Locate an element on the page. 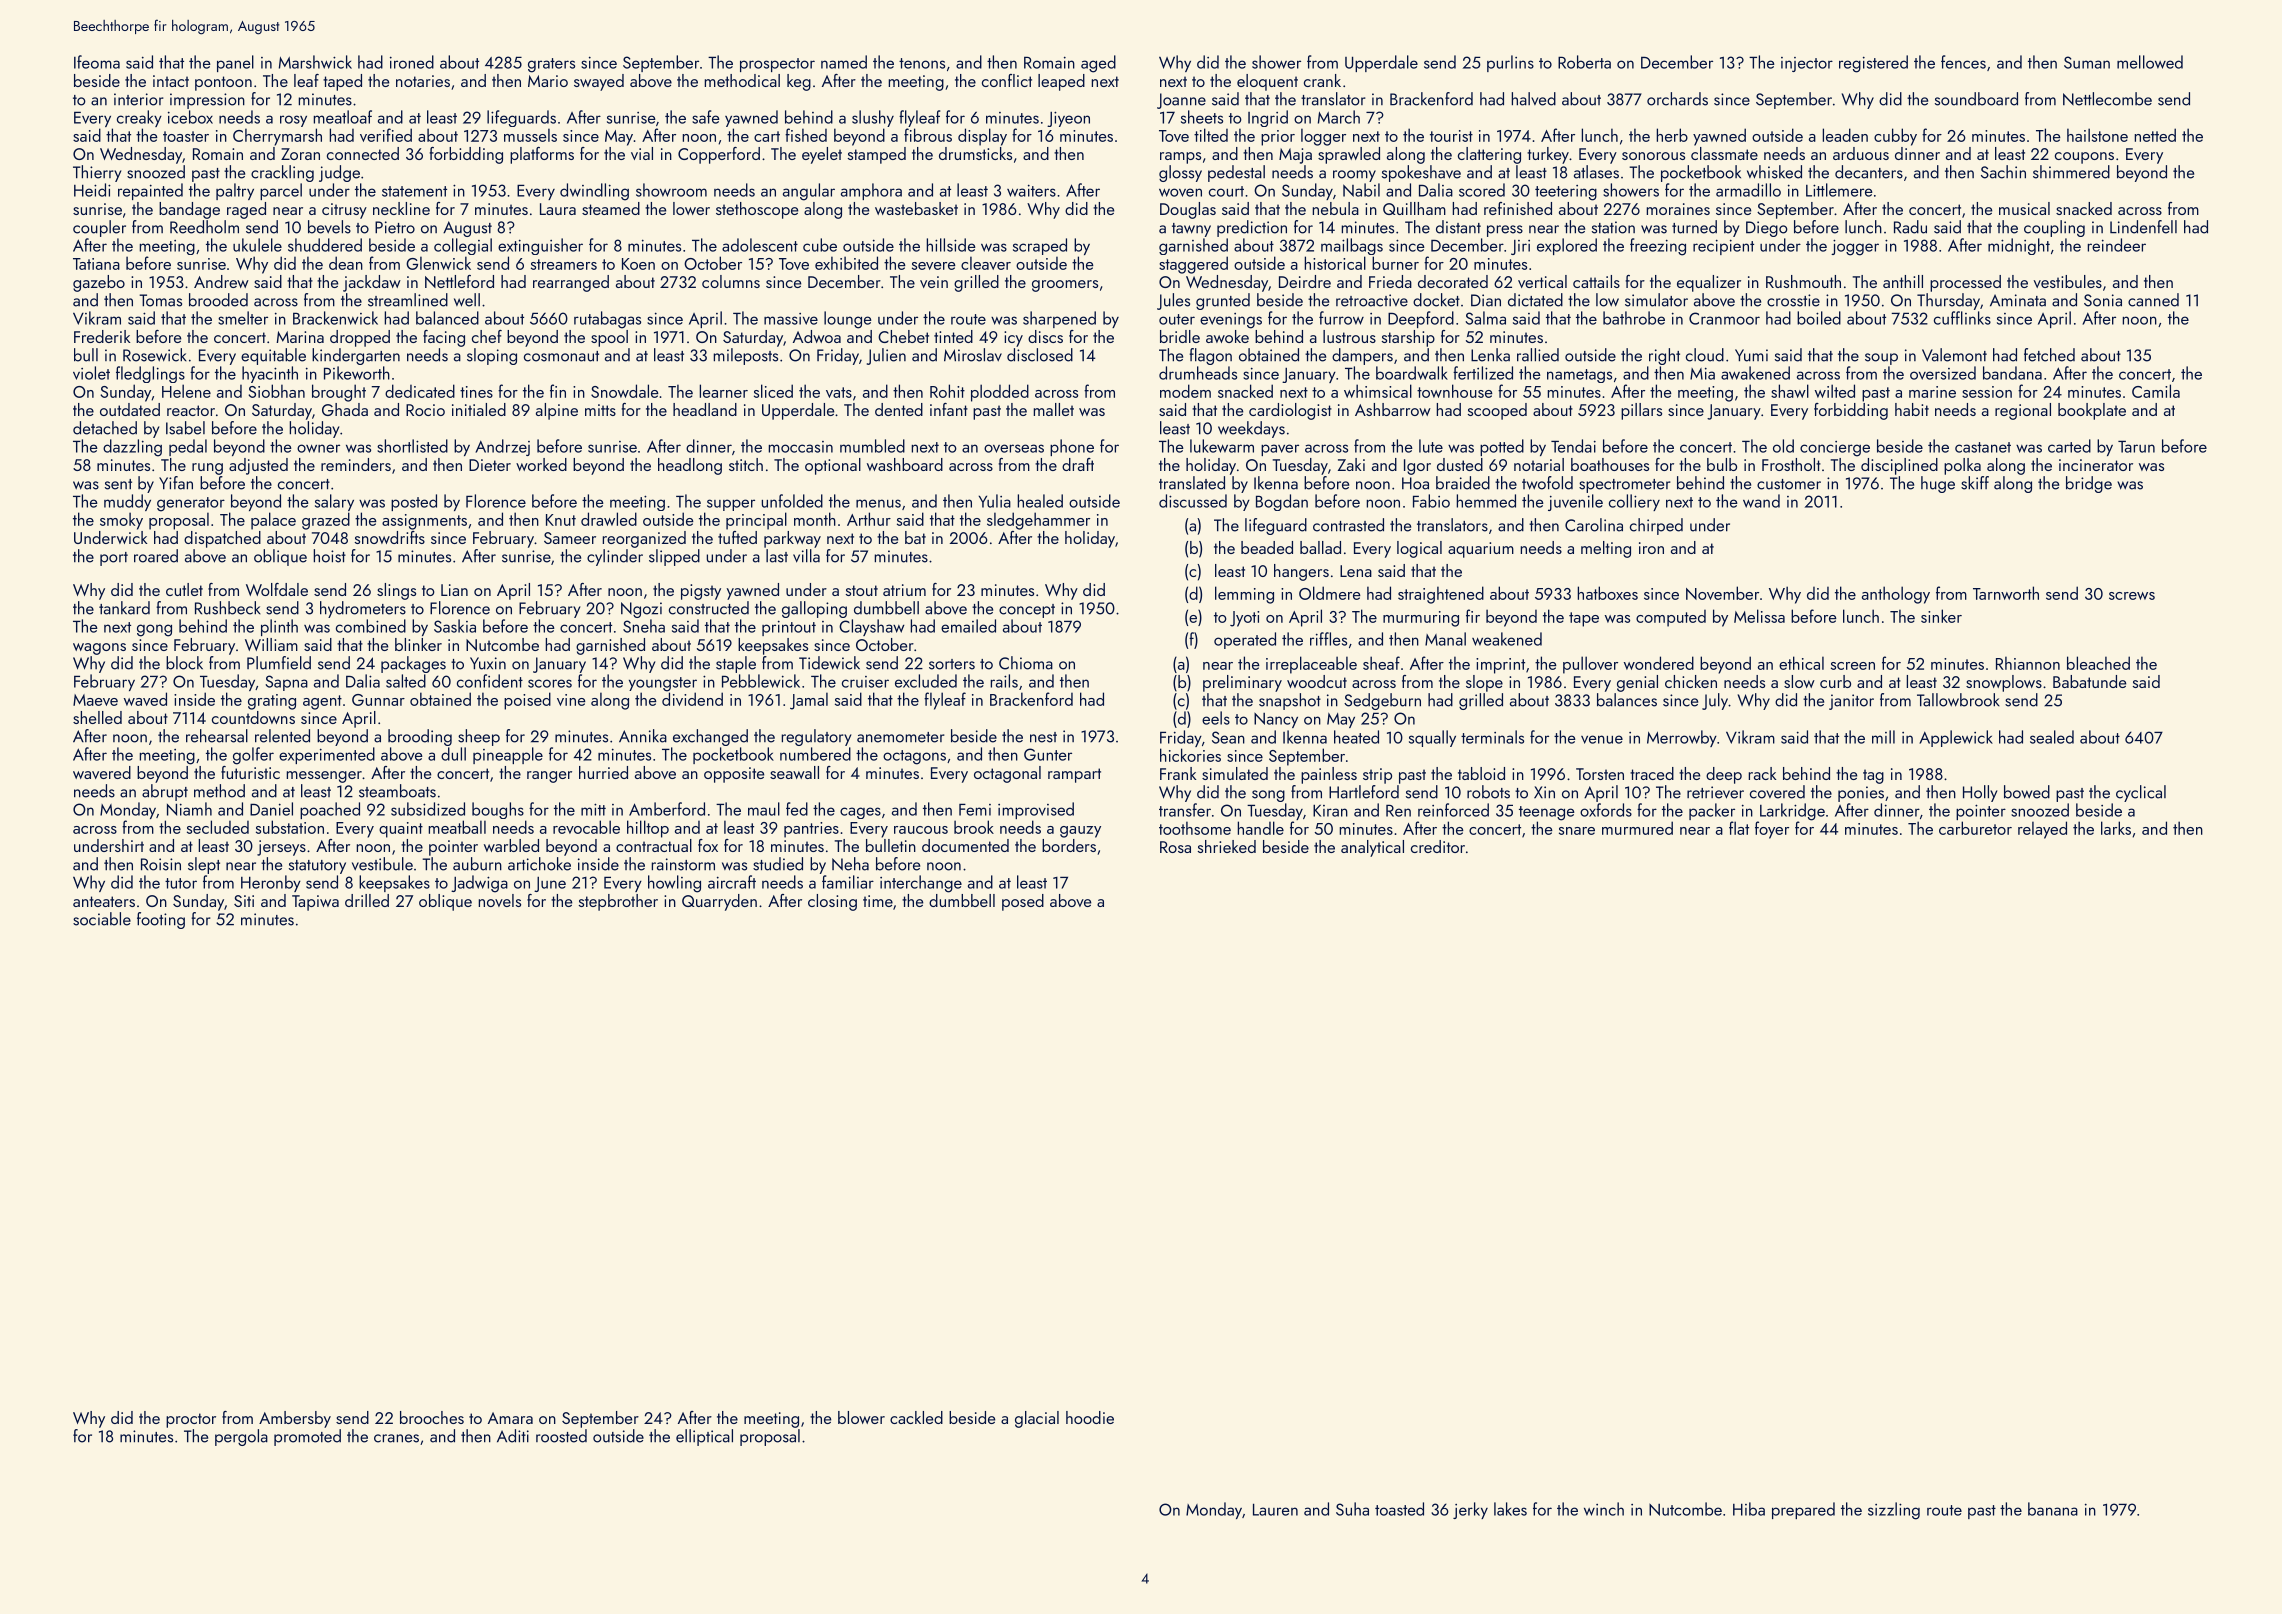  mellowed is located at coordinates (2150, 62).
